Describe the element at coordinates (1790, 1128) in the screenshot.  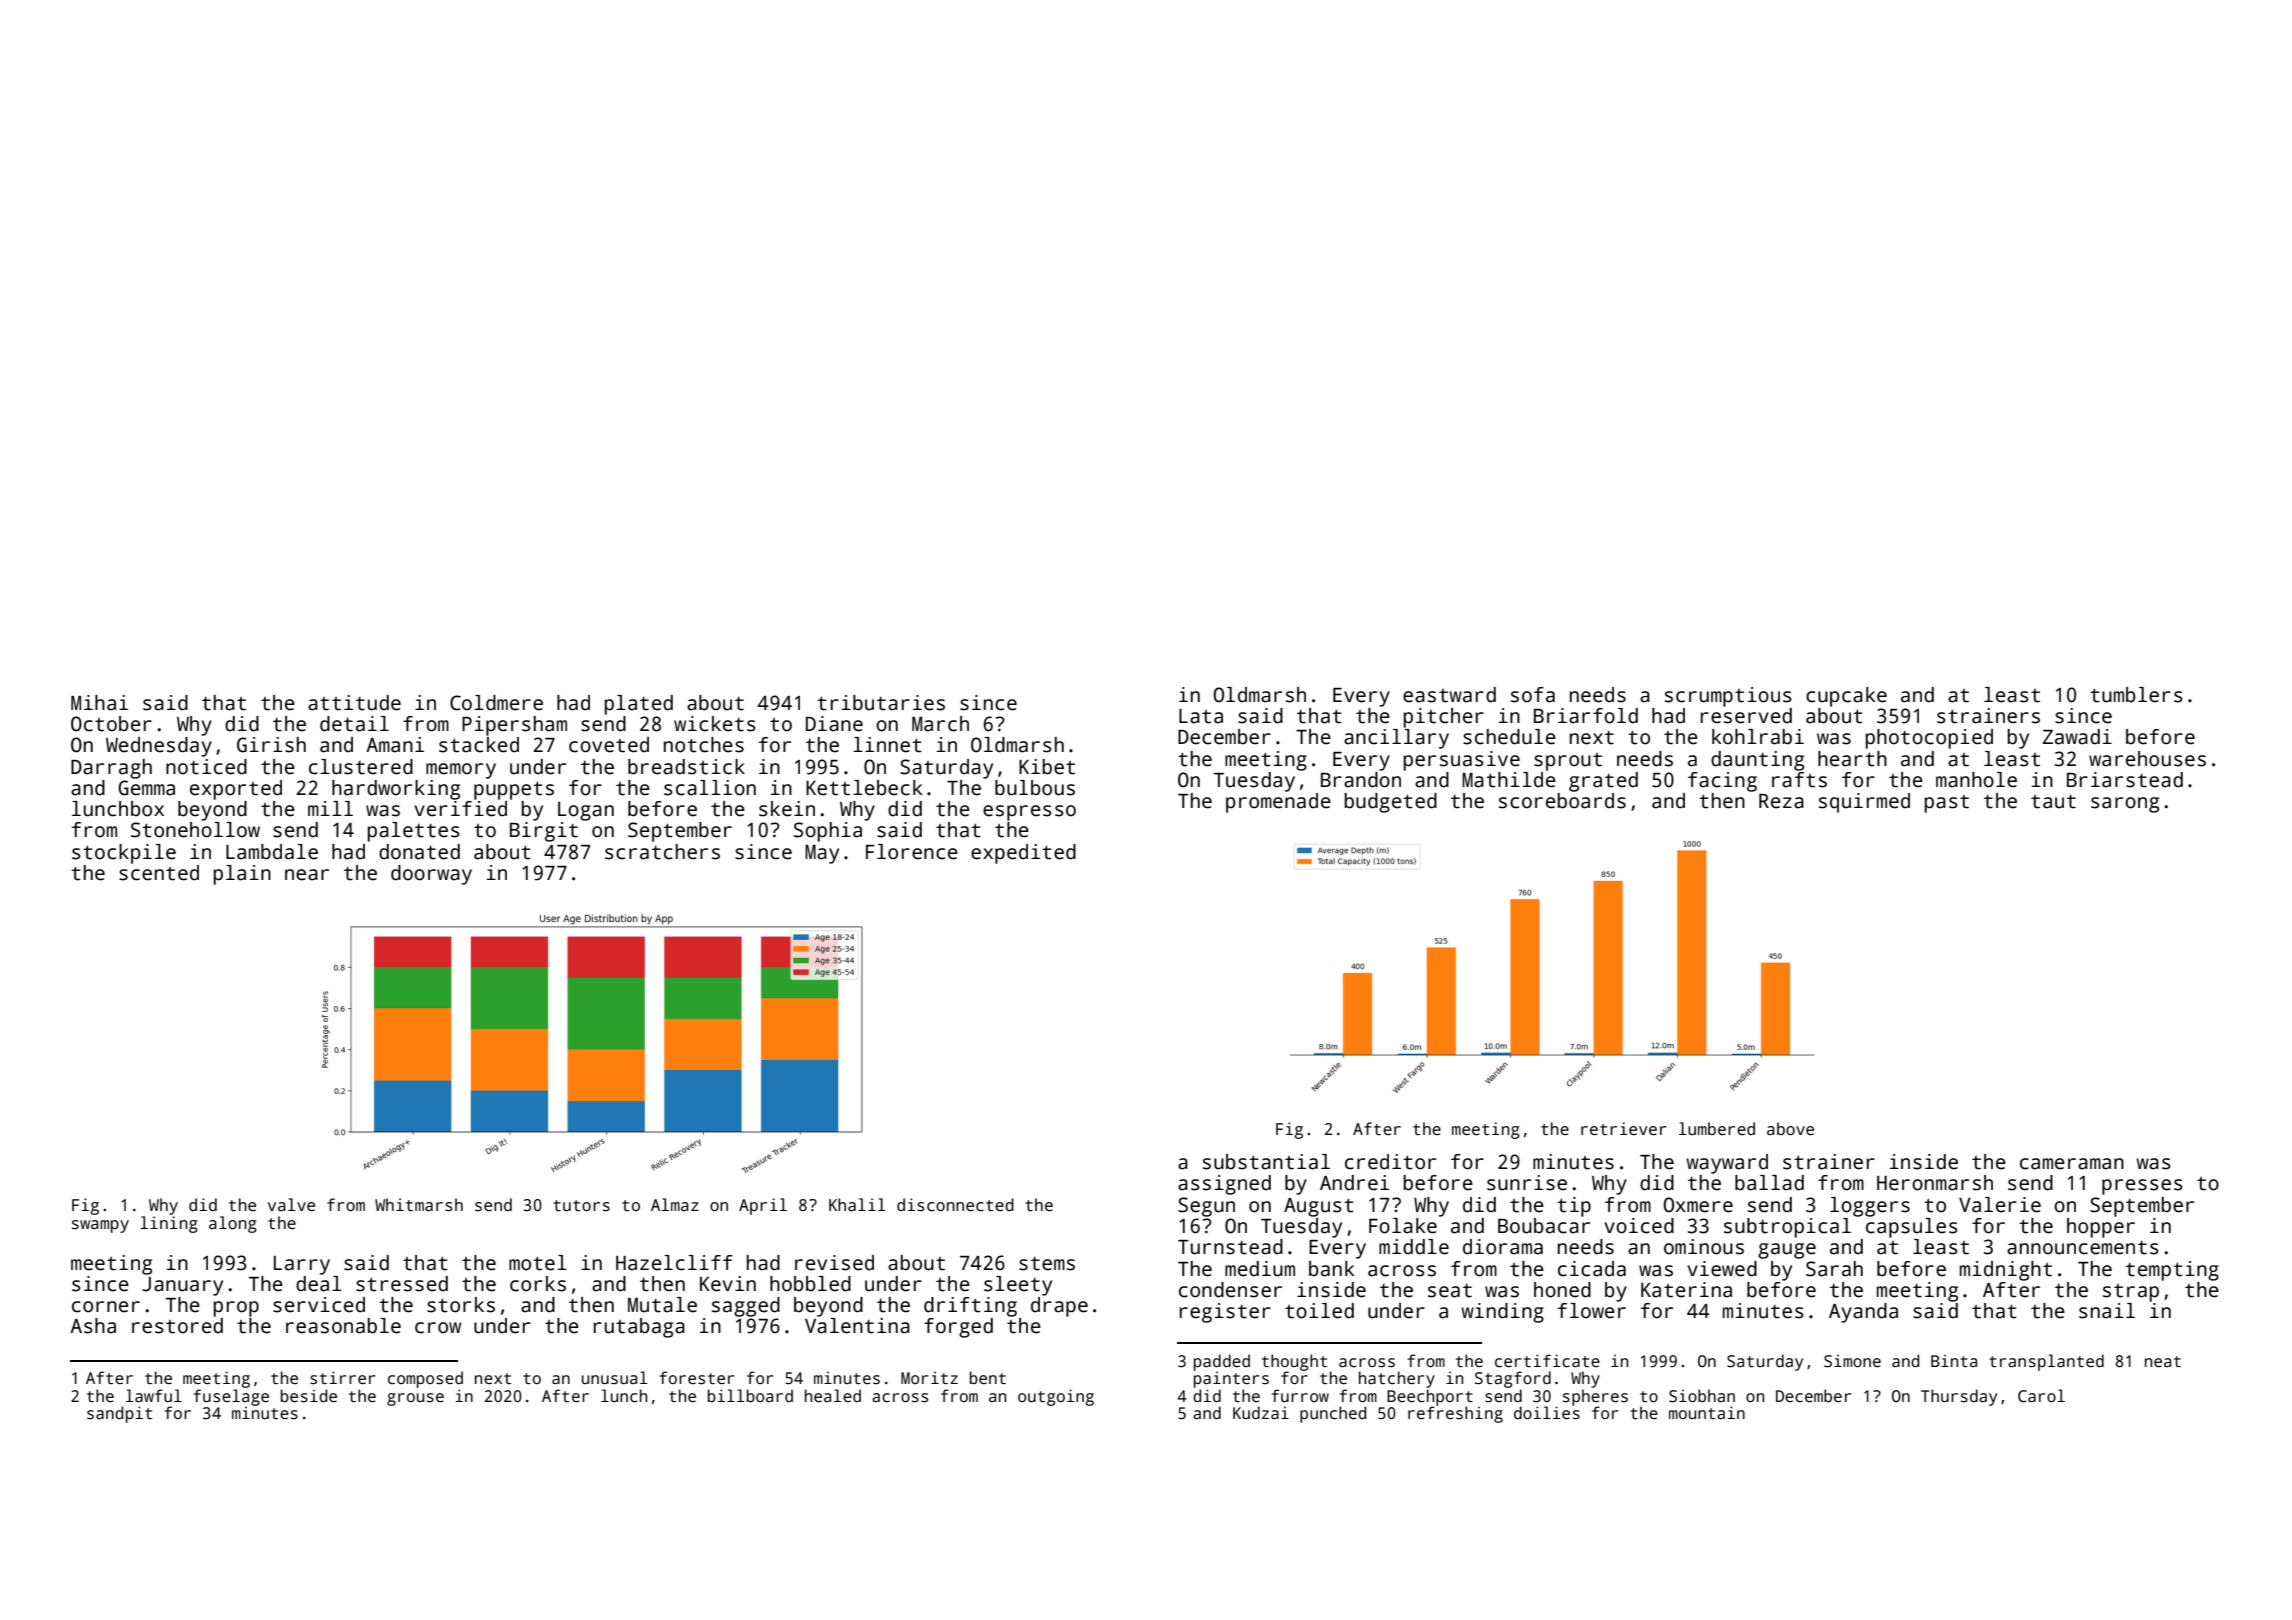
I see `above` at that location.
